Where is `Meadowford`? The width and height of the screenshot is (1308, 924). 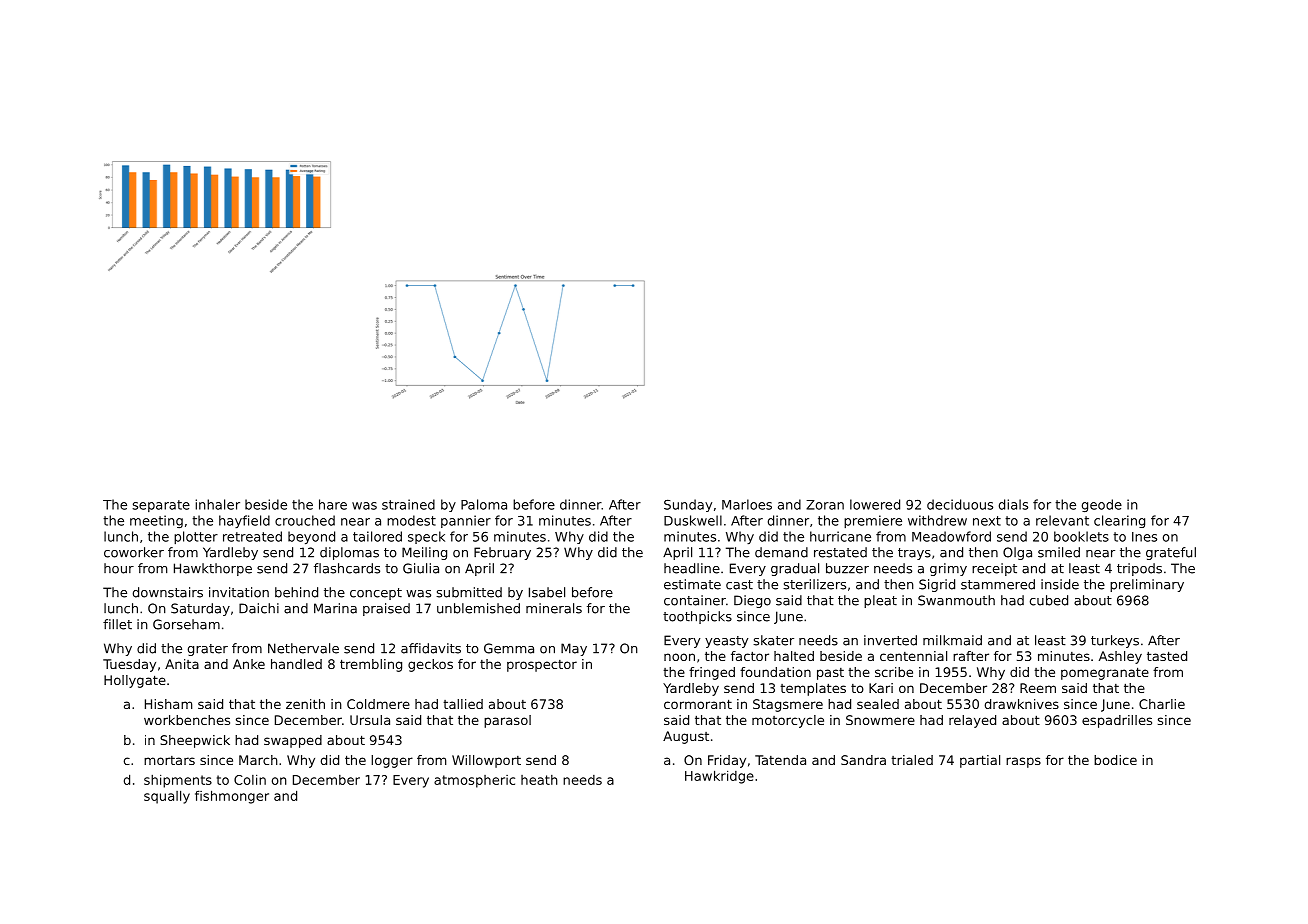 Meadowford is located at coordinates (951, 536).
